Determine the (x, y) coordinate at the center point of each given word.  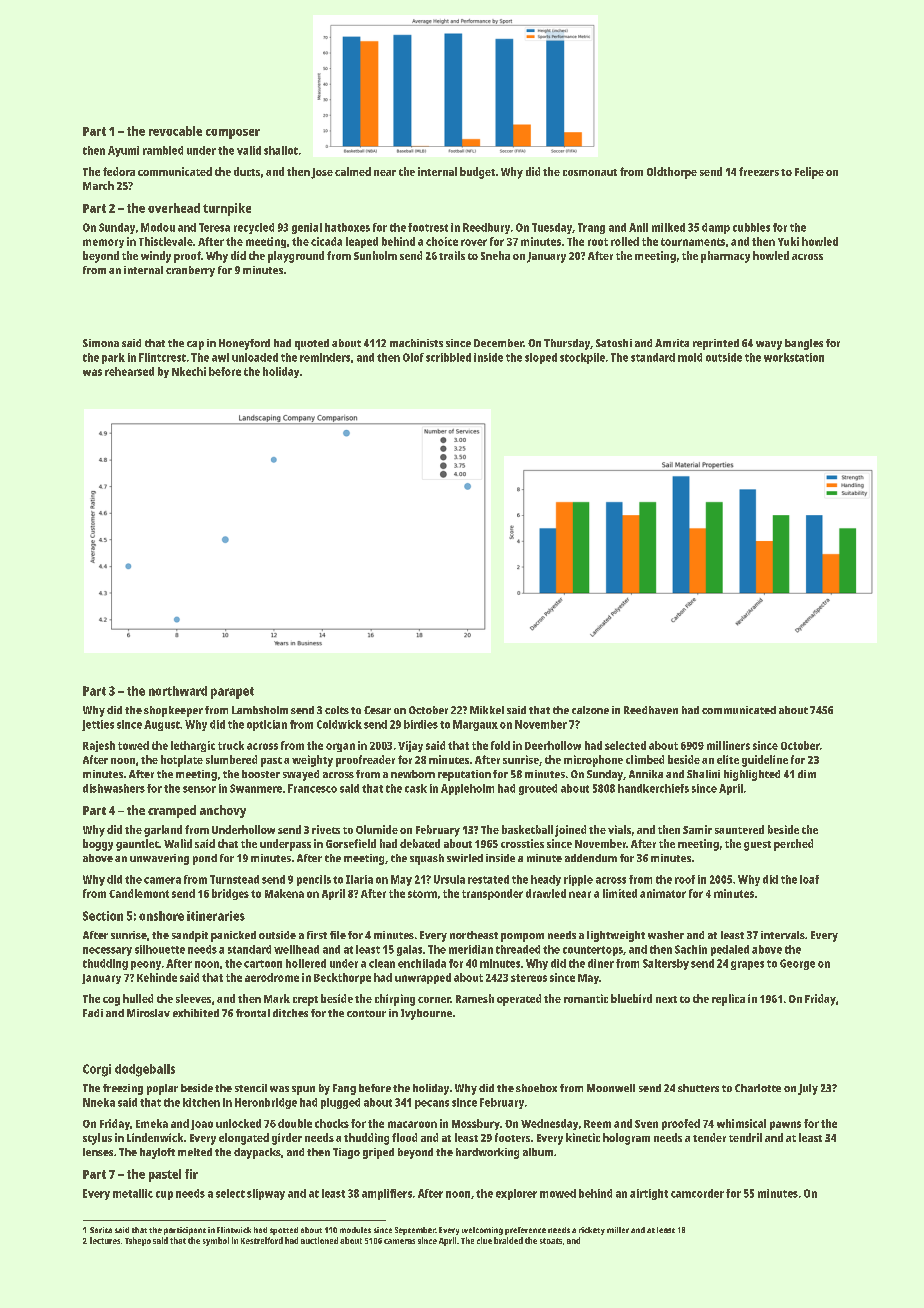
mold (690, 357)
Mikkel (487, 710)
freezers (759, 171)
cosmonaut (590, 172)
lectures (105, 1240)
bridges (230, 894)
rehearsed (129, 371)
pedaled (730, 950)
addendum (591, 858)
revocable (175, 131)
